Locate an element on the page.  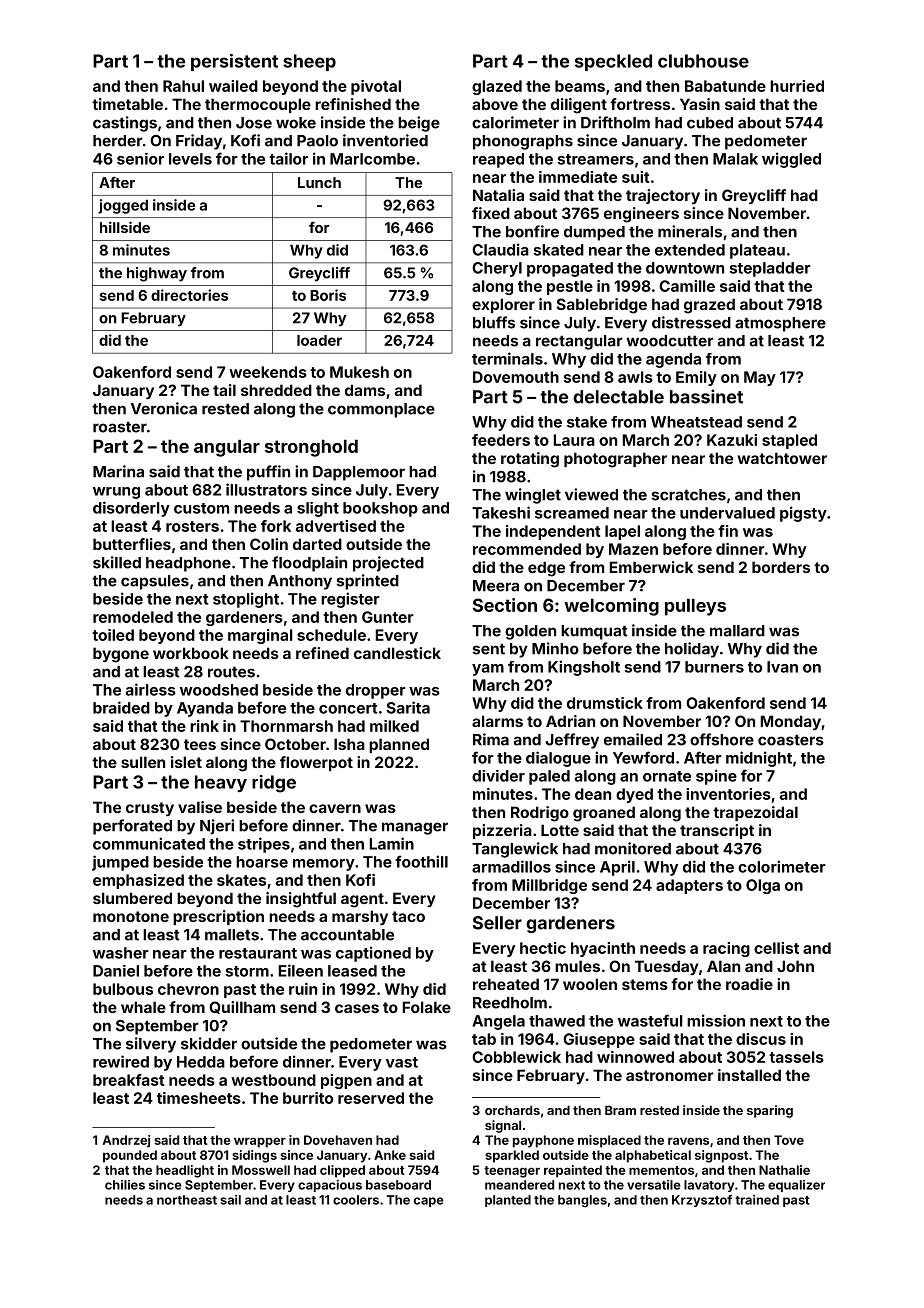
Laura is located at coordinates (574, 440).
